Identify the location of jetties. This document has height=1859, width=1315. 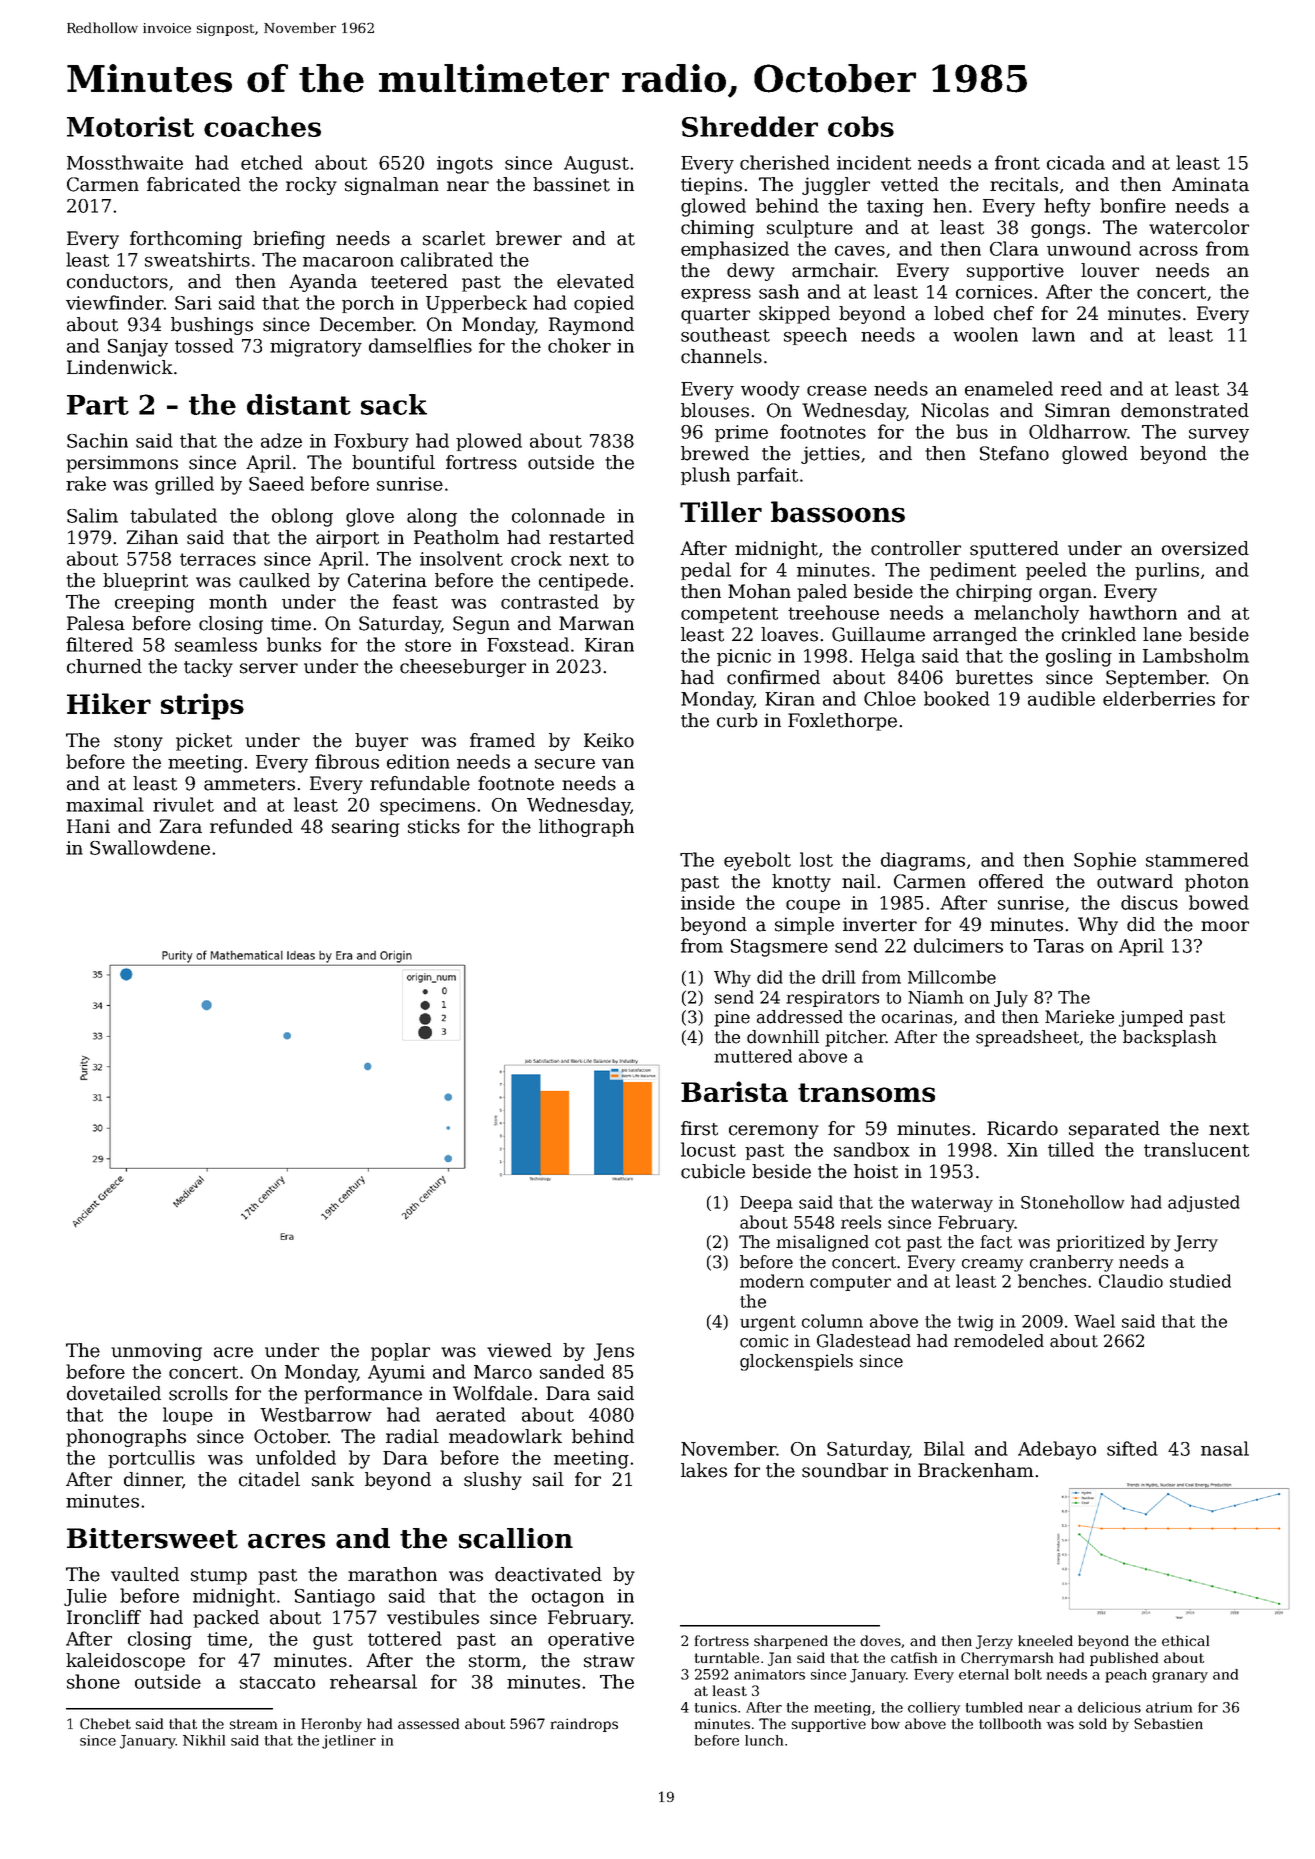
(830, 455).
